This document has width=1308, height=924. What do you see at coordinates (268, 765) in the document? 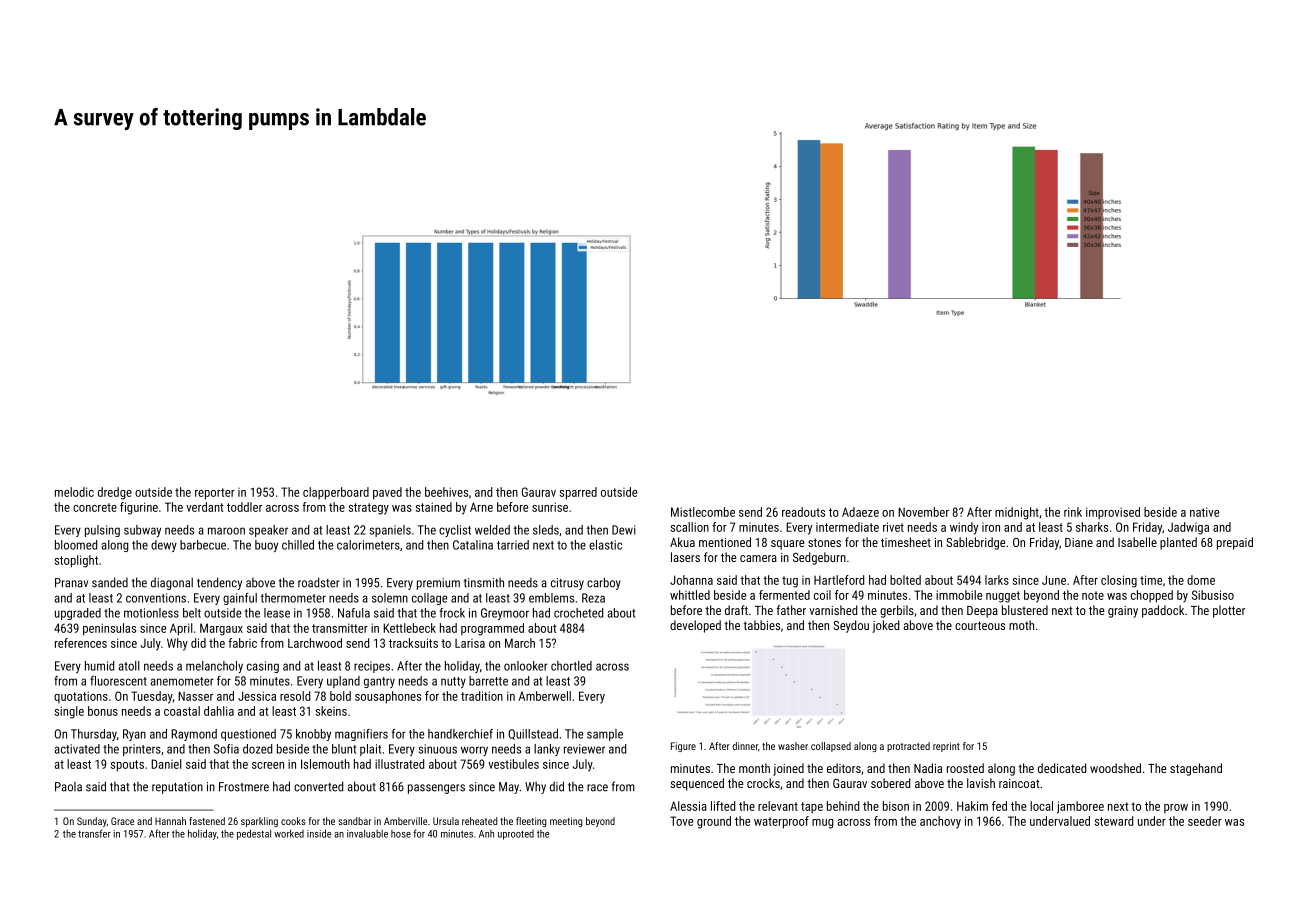
I see `screen` at bounding box center [268, 765].
